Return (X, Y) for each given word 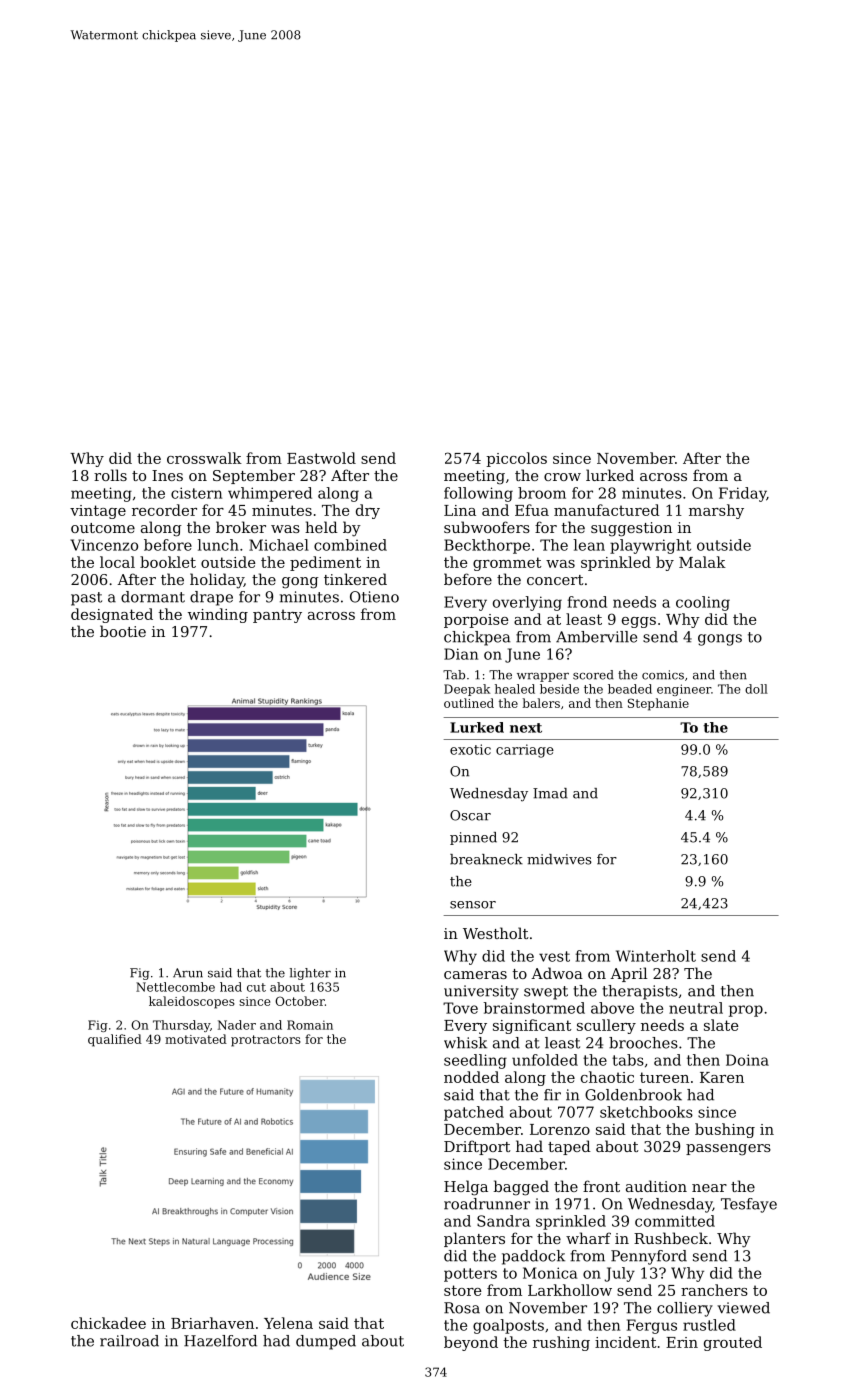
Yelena (288, 1323)
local (117, 562)
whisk (465, 1043)
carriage (525, 751)
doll (756, 689)
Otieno (374, 597)
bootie (123, 631)
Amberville (596, 637)
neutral (696, 1008)
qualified (115, 1040)
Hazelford (220, 1341)
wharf (588, 1238)
